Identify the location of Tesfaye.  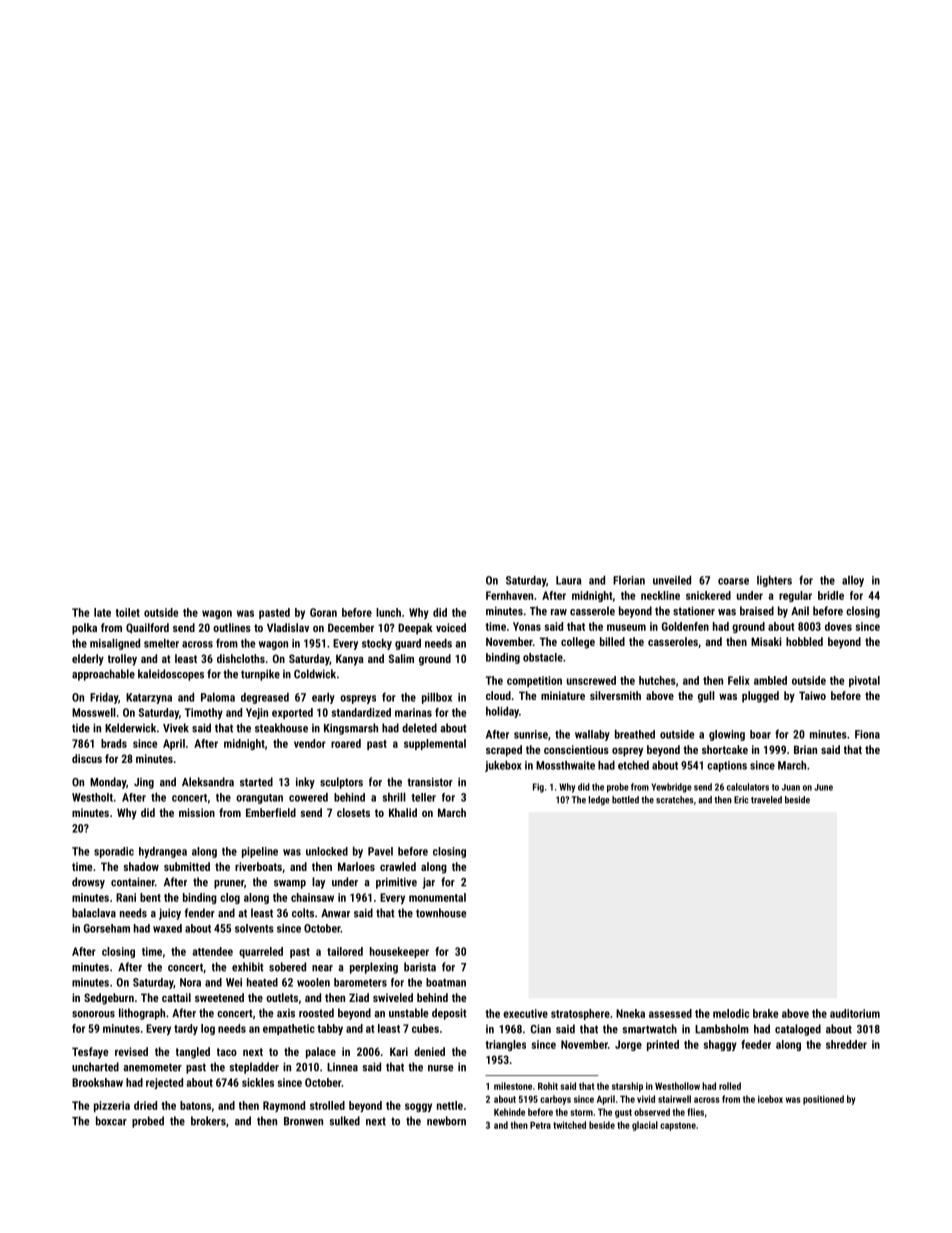
(90, 1053).
